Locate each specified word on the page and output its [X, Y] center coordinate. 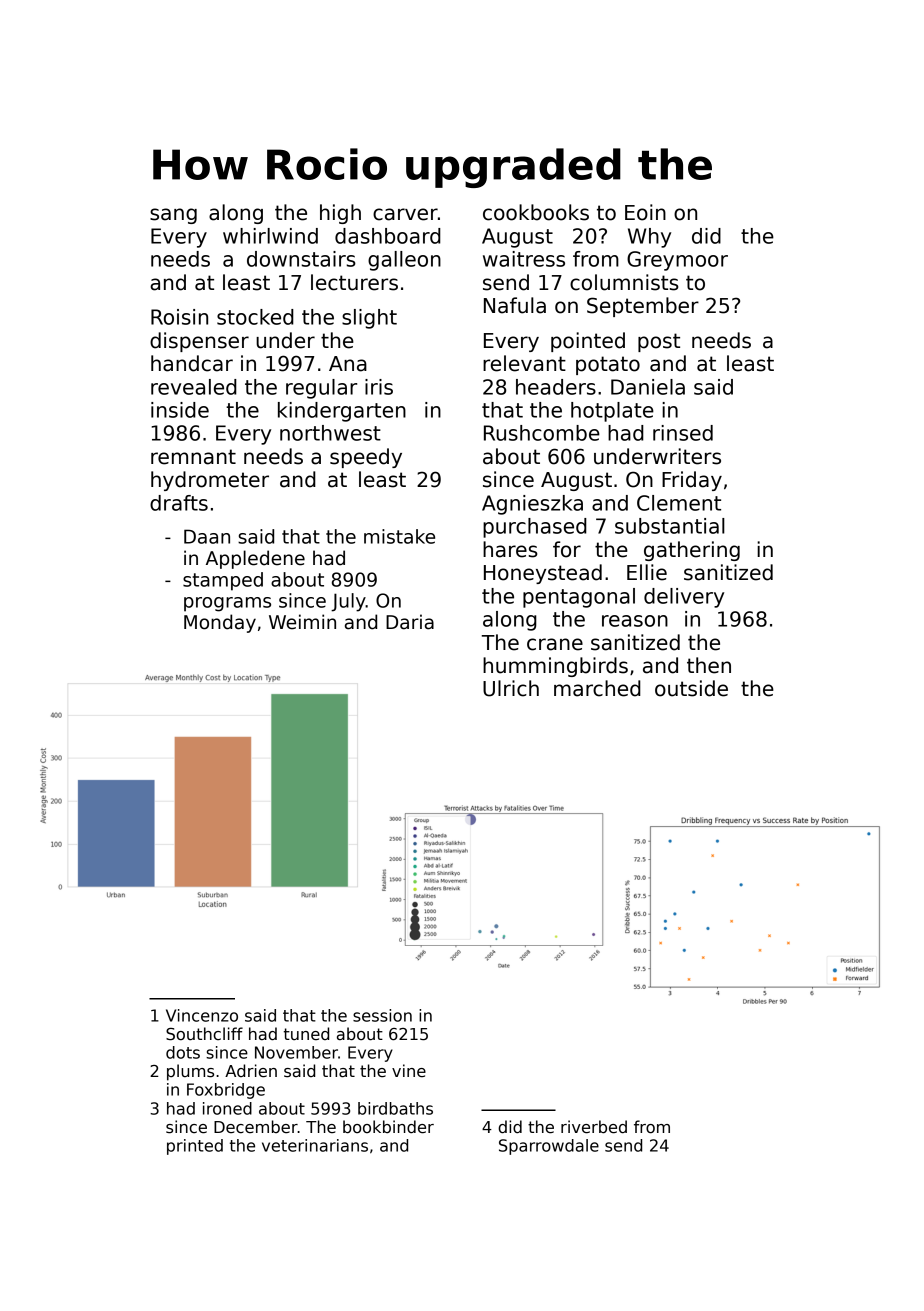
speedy [366, 458]
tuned [306, 1034]
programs [227, 604]
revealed [194, 387]
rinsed [683, 433]
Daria [410, 622]
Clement [679, 503]
